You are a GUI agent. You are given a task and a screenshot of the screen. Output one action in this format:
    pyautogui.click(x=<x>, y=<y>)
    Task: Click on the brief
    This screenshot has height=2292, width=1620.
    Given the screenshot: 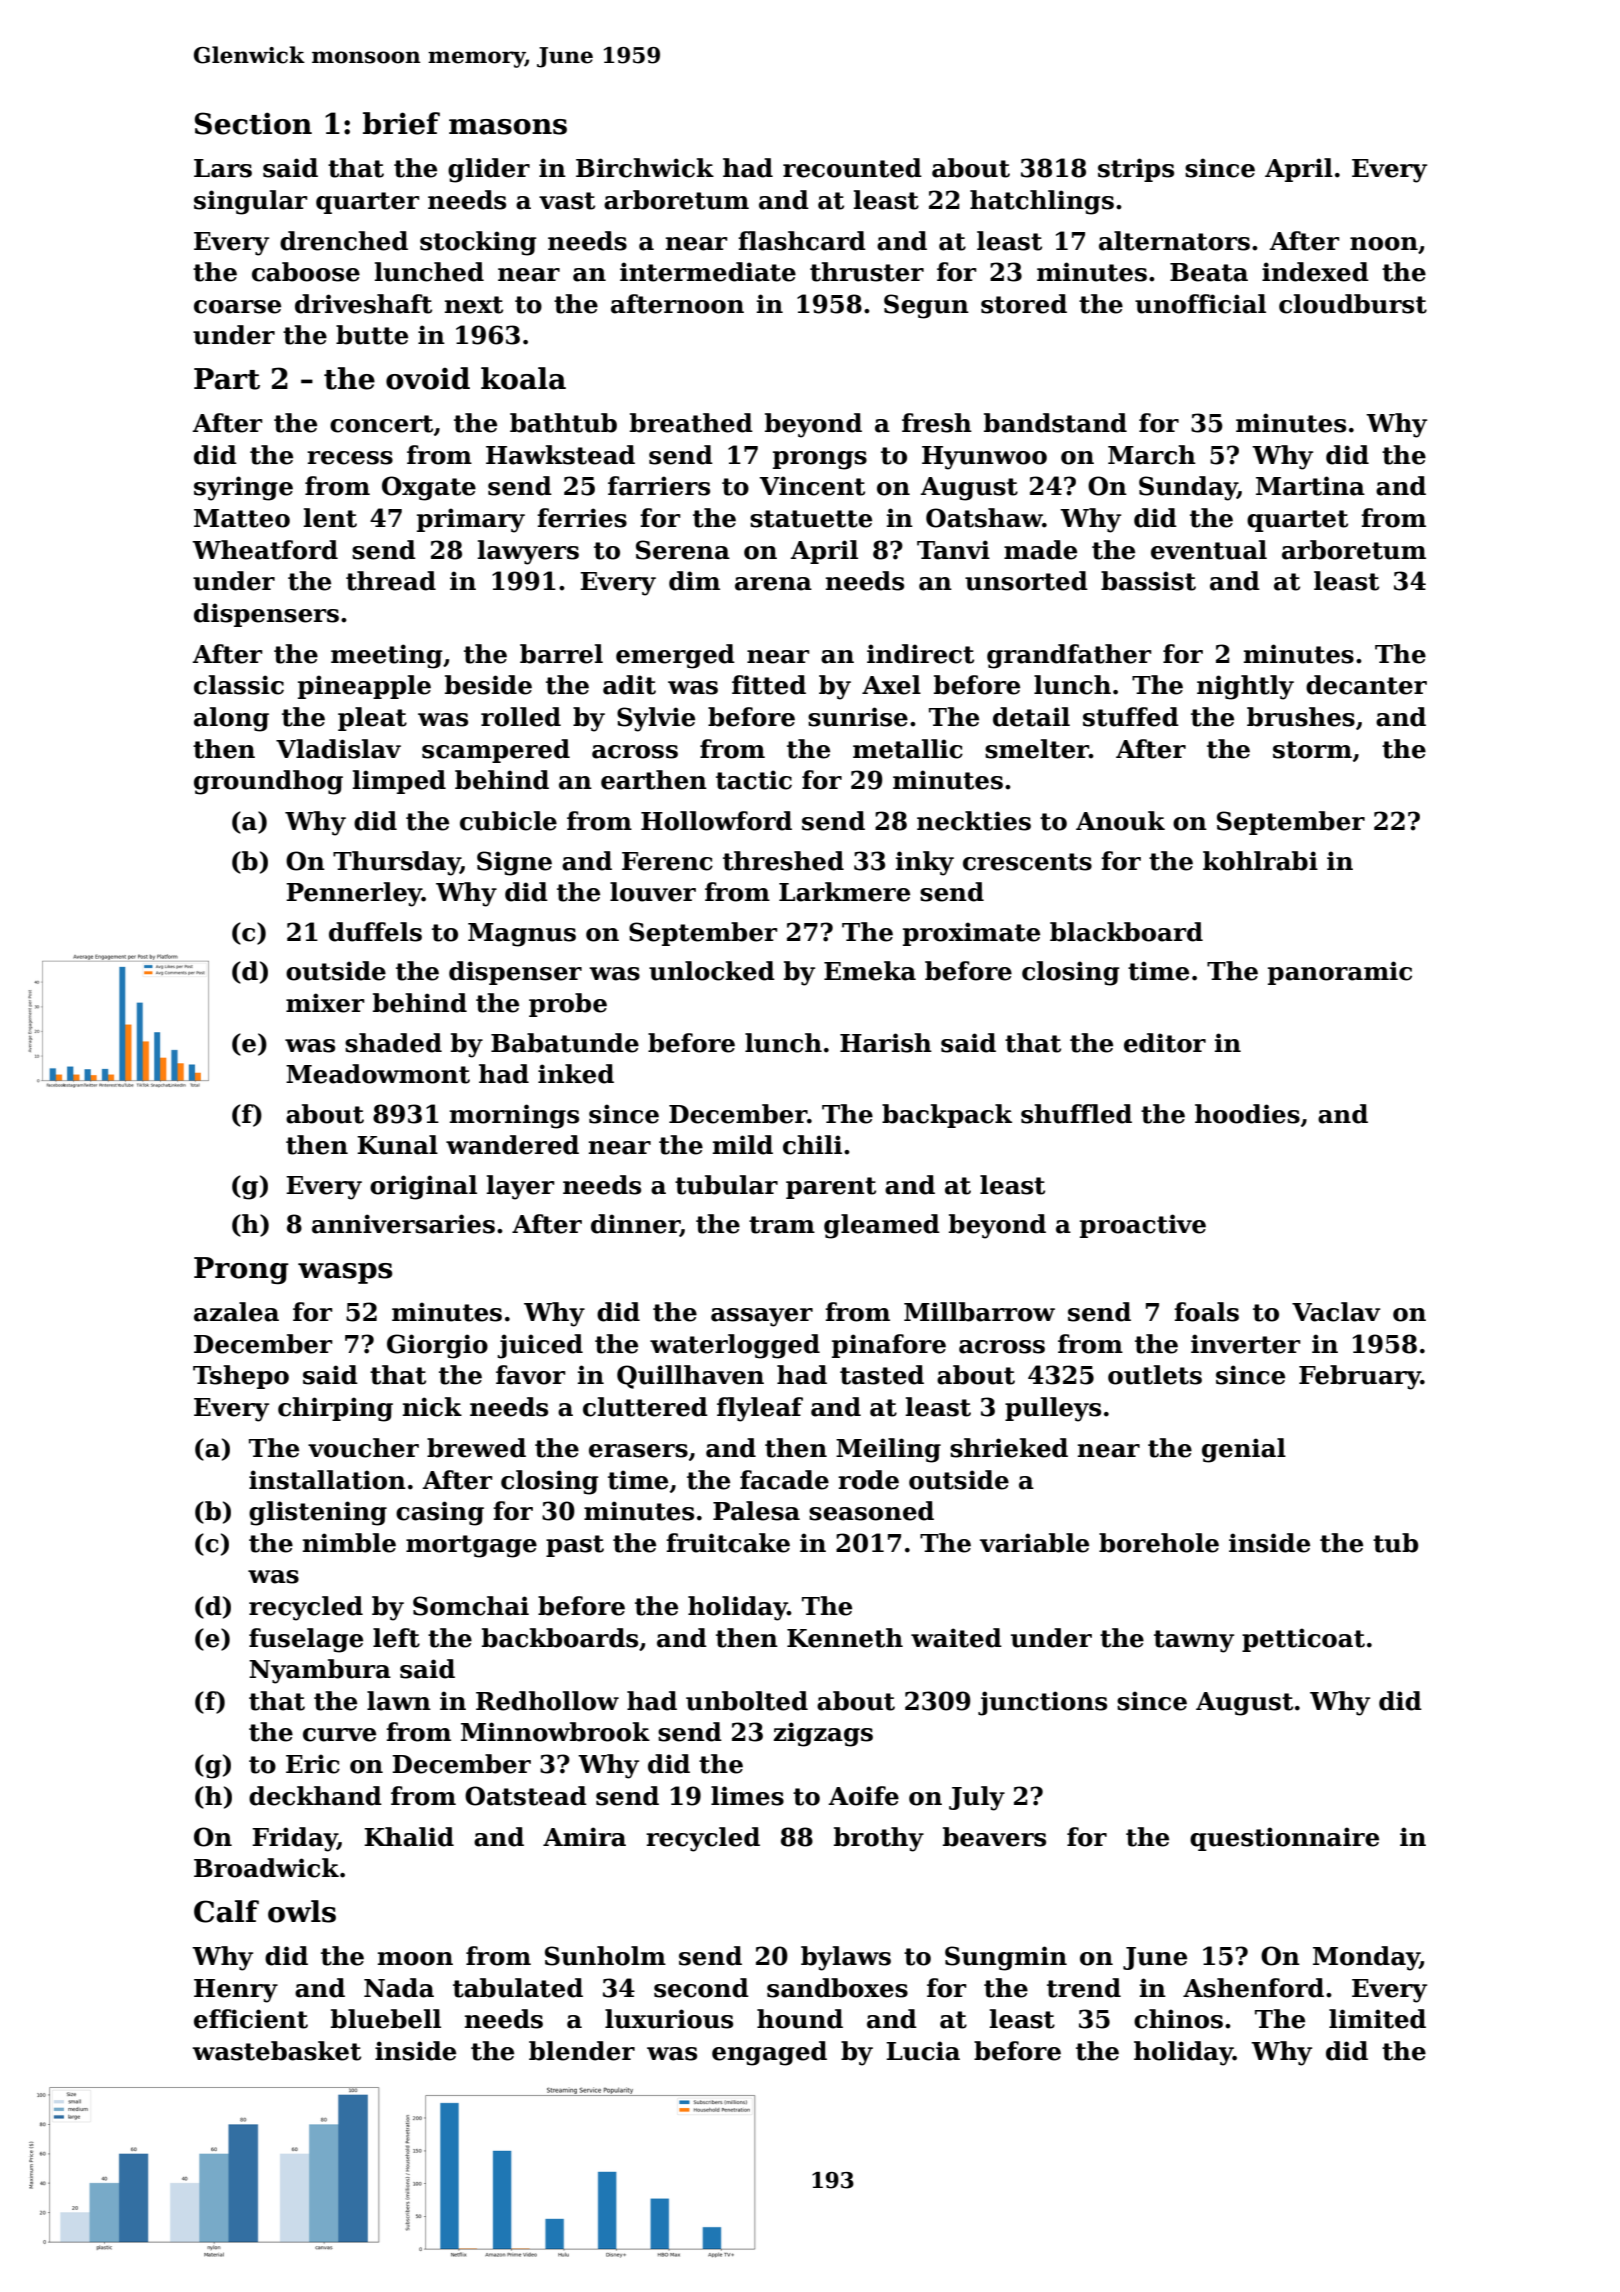 What is the action you would take?
    pyautogui.click(x=401, y=123)
